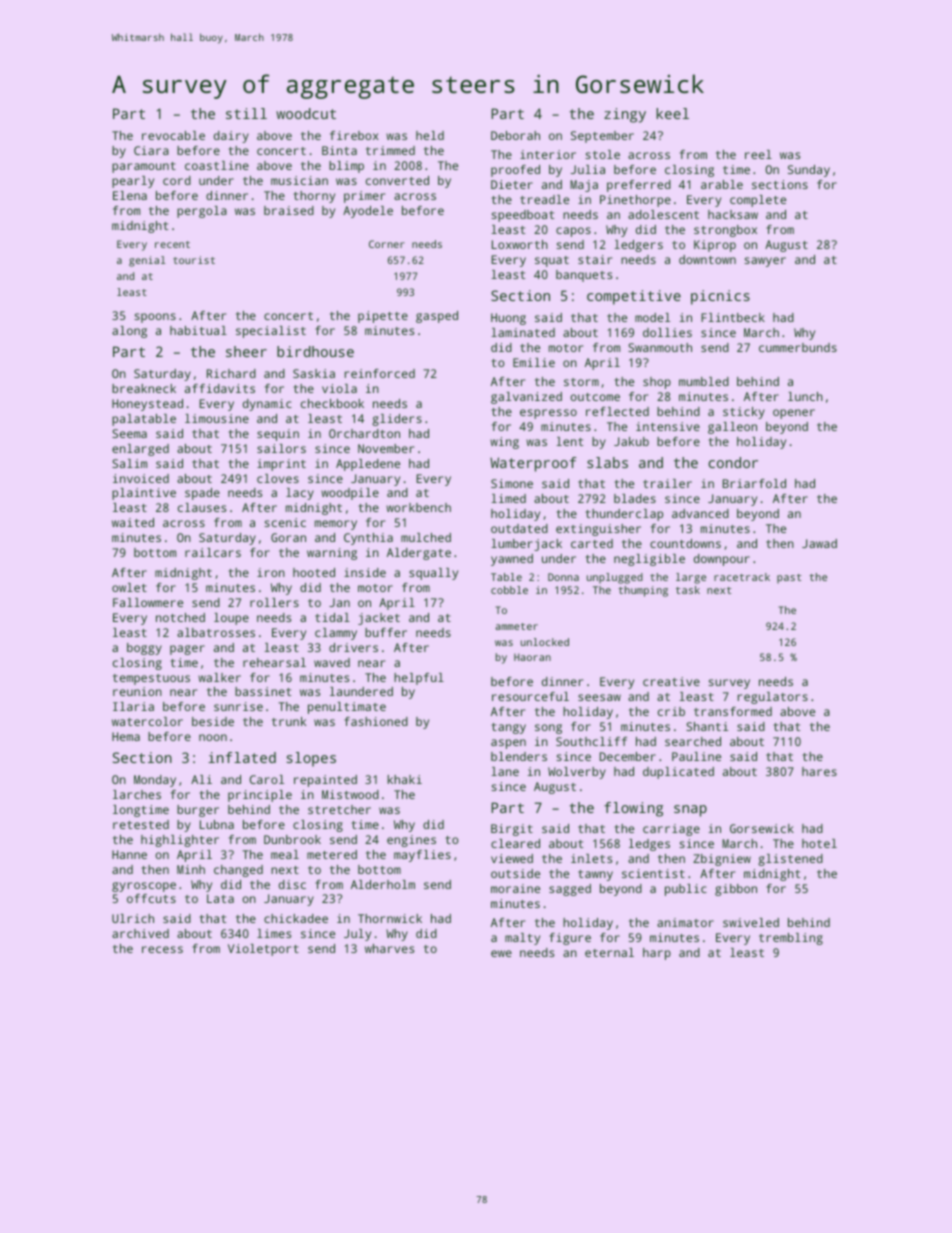 This document has width=952, height=1233. Describe the element at coordinates (707, 726) in the document. I see `Shanti` at that location.
